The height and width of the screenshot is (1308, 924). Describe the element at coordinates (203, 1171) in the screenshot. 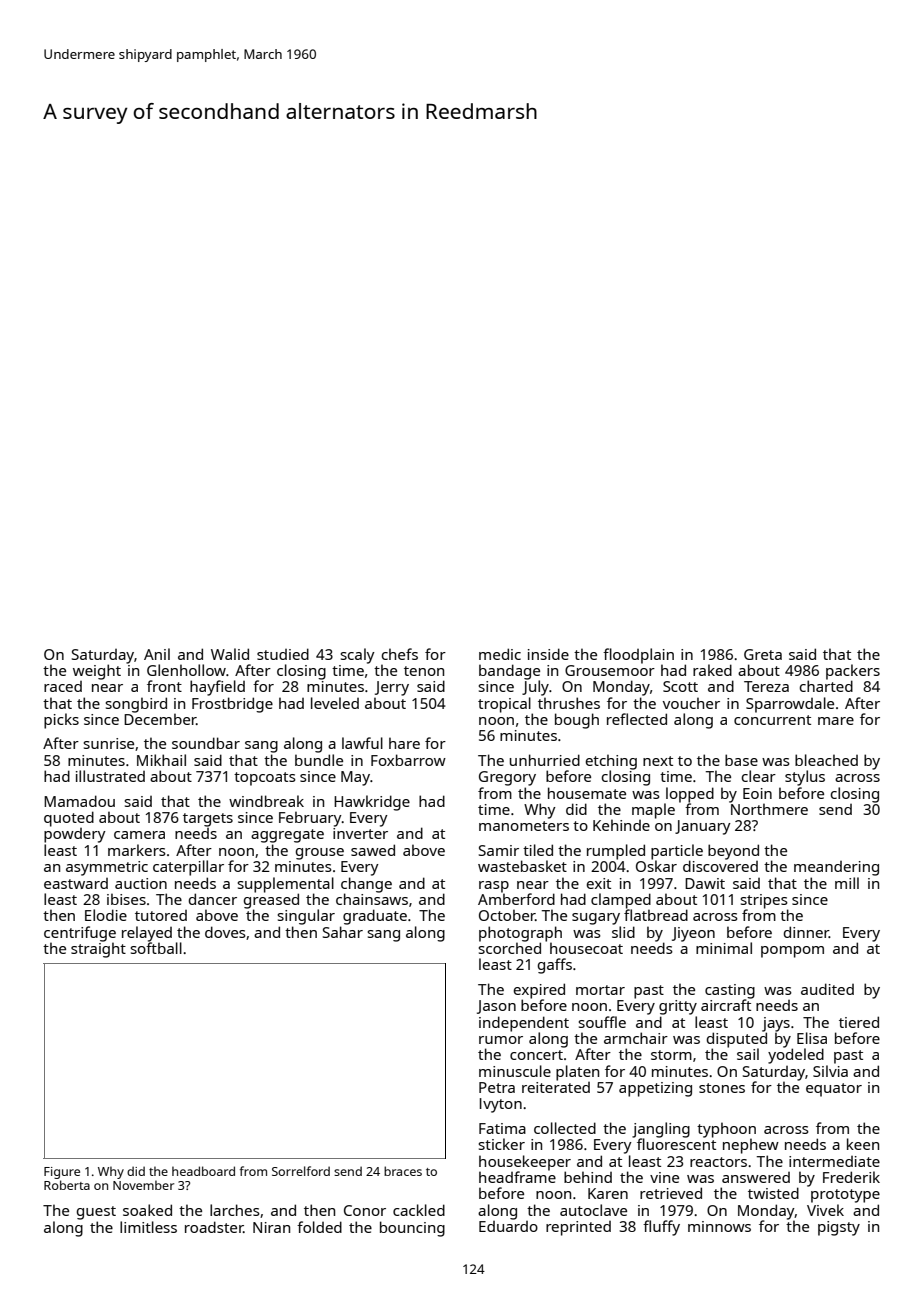

I see `headboard` at that location.
